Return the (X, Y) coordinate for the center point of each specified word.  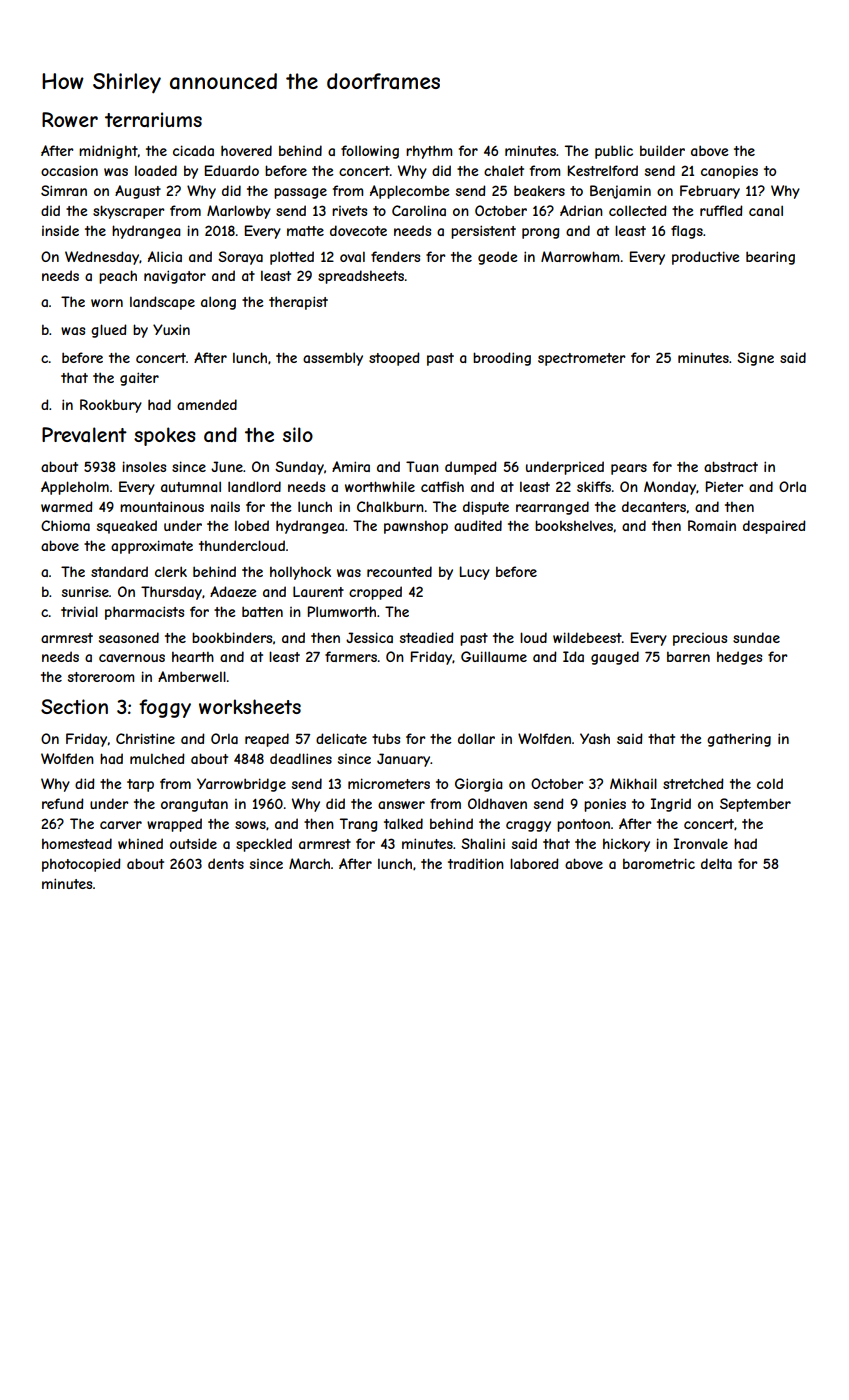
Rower (70, 119)
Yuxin (171, 329)
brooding (502, 359)
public (614, 152)
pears (629, 469)
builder (662, 150)
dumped (470, 468)
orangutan (194, 805)
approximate (152, 547)
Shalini (483, 843)
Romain (712, 525)
